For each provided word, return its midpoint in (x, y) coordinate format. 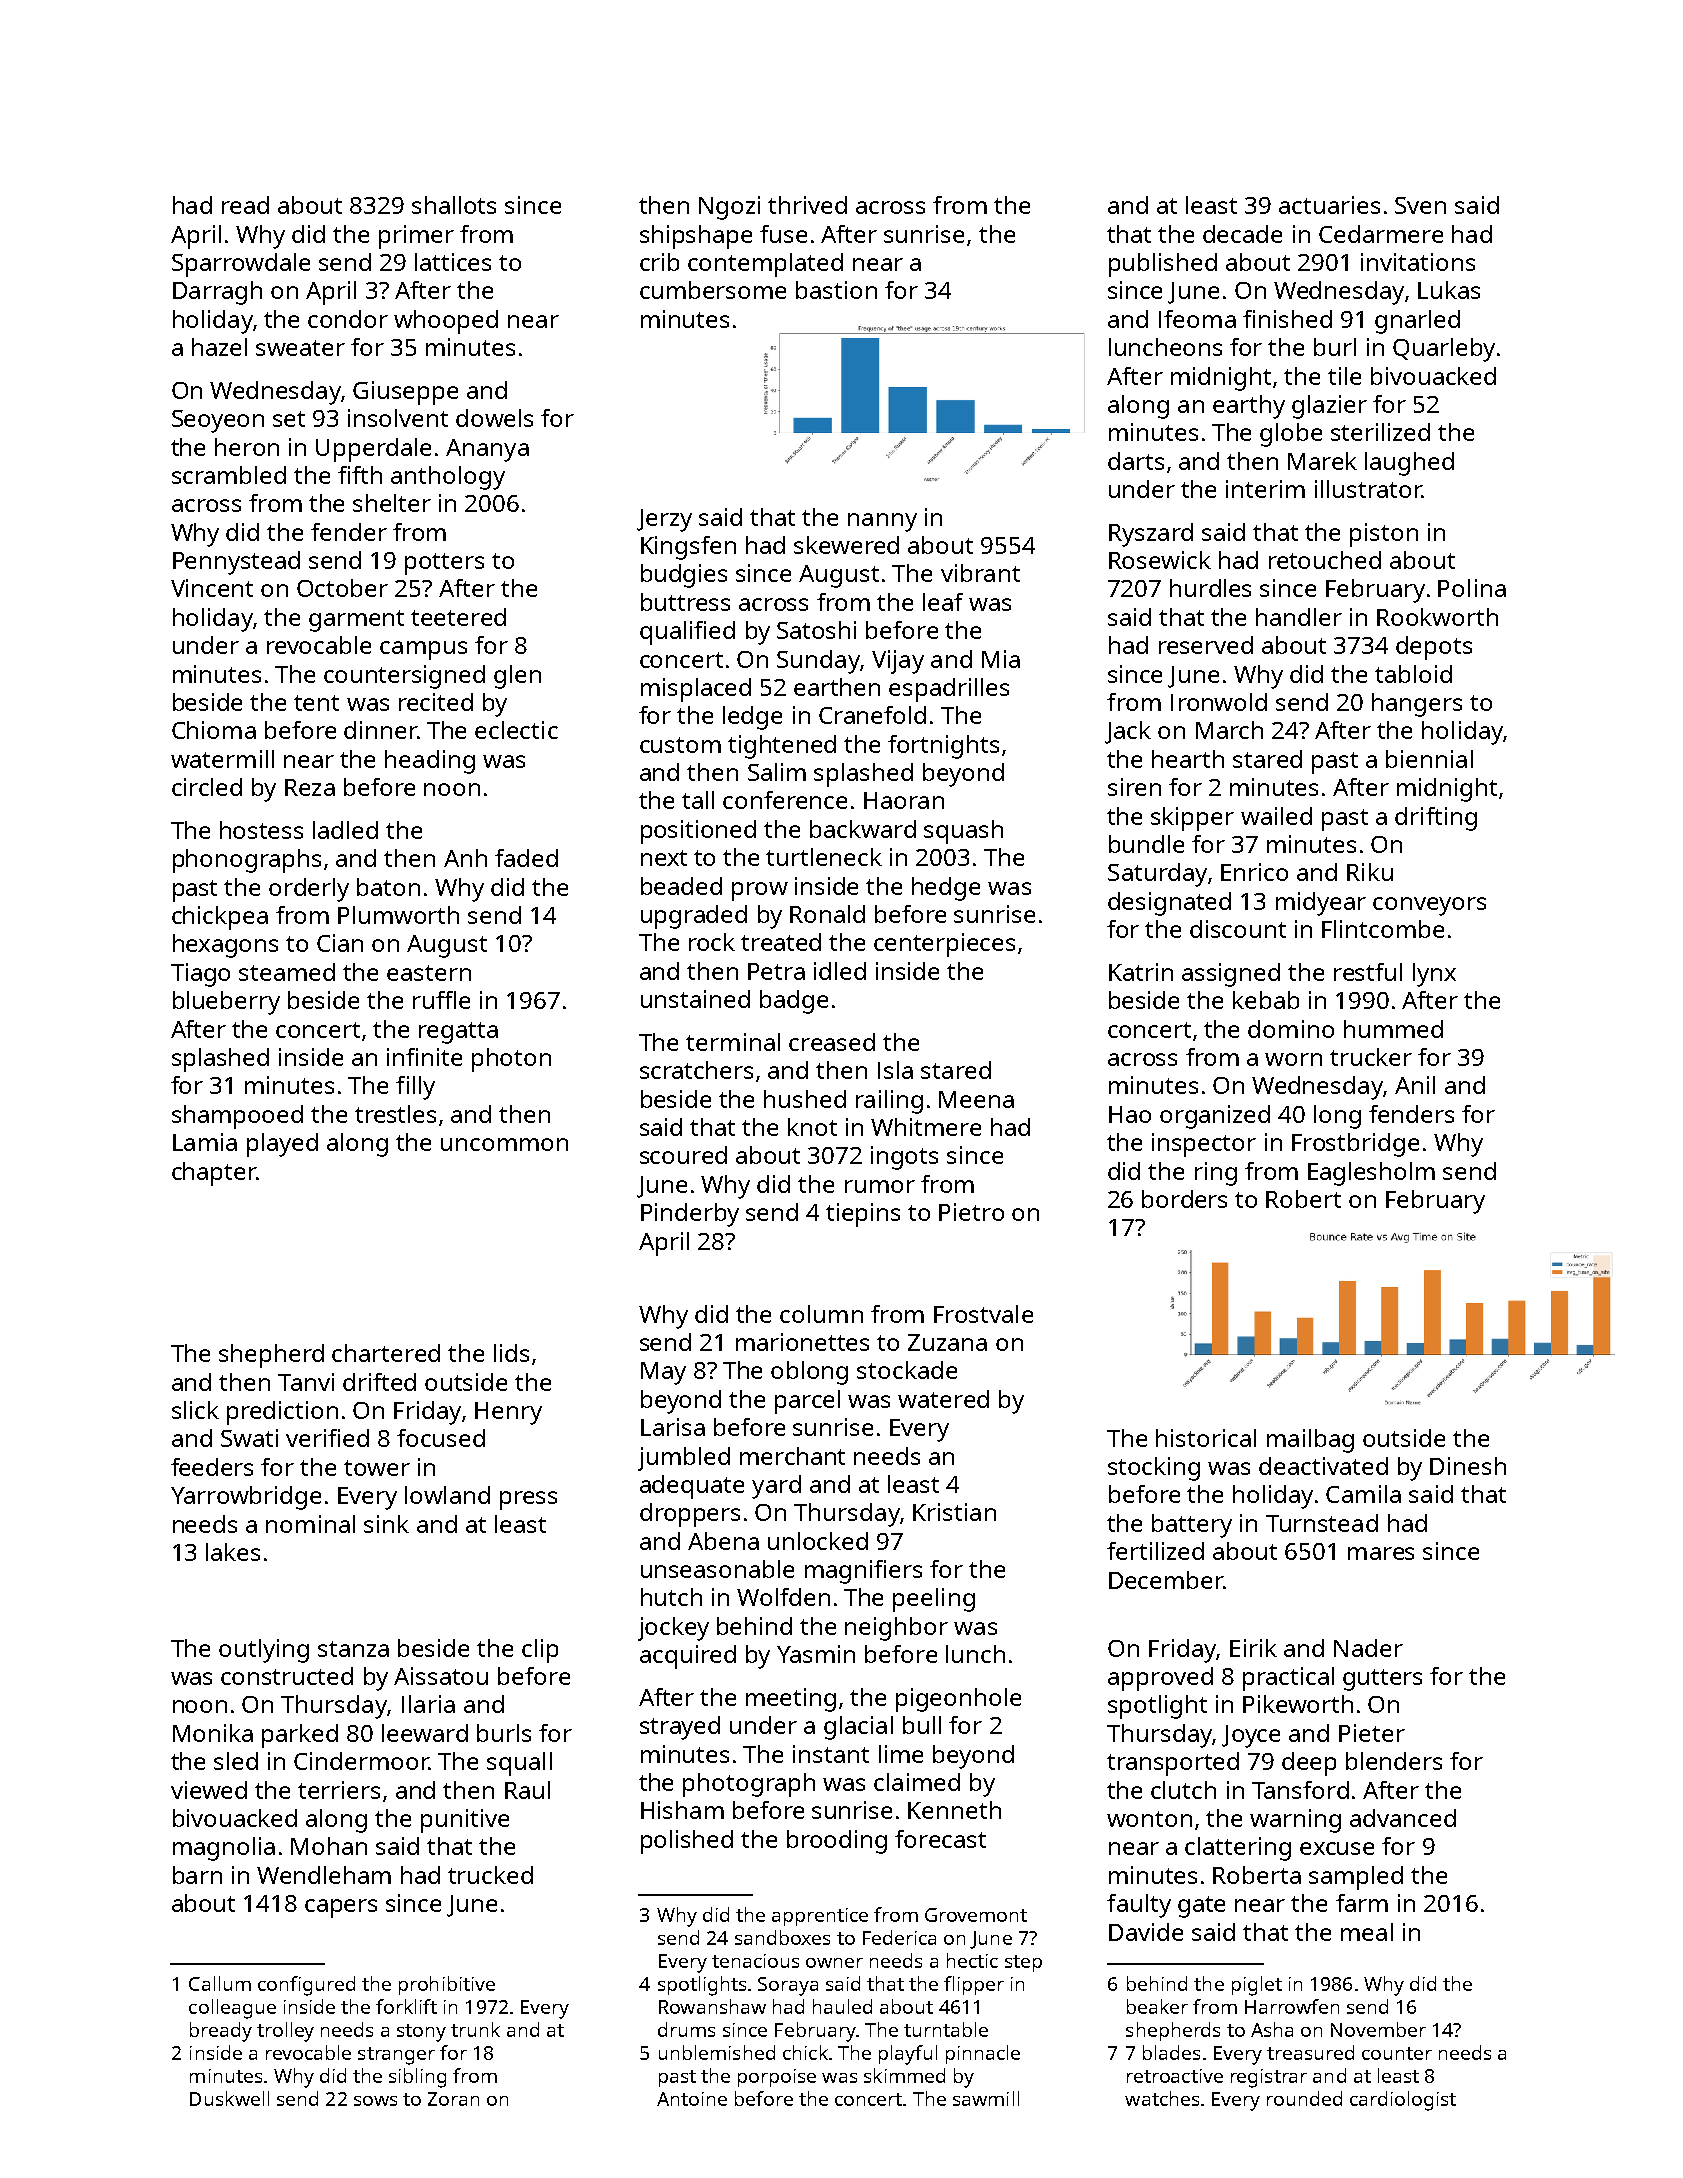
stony (421, 2033)
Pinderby (690, 1215)
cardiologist (1403, 2101)
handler (1299, 617)
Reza (310, 787)
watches (1162, 2098)
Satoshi (816, 630)
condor (348, 319)
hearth (1188, 759)
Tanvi (306, 1382)
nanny (882, 522)
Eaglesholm (1371, 1174)
